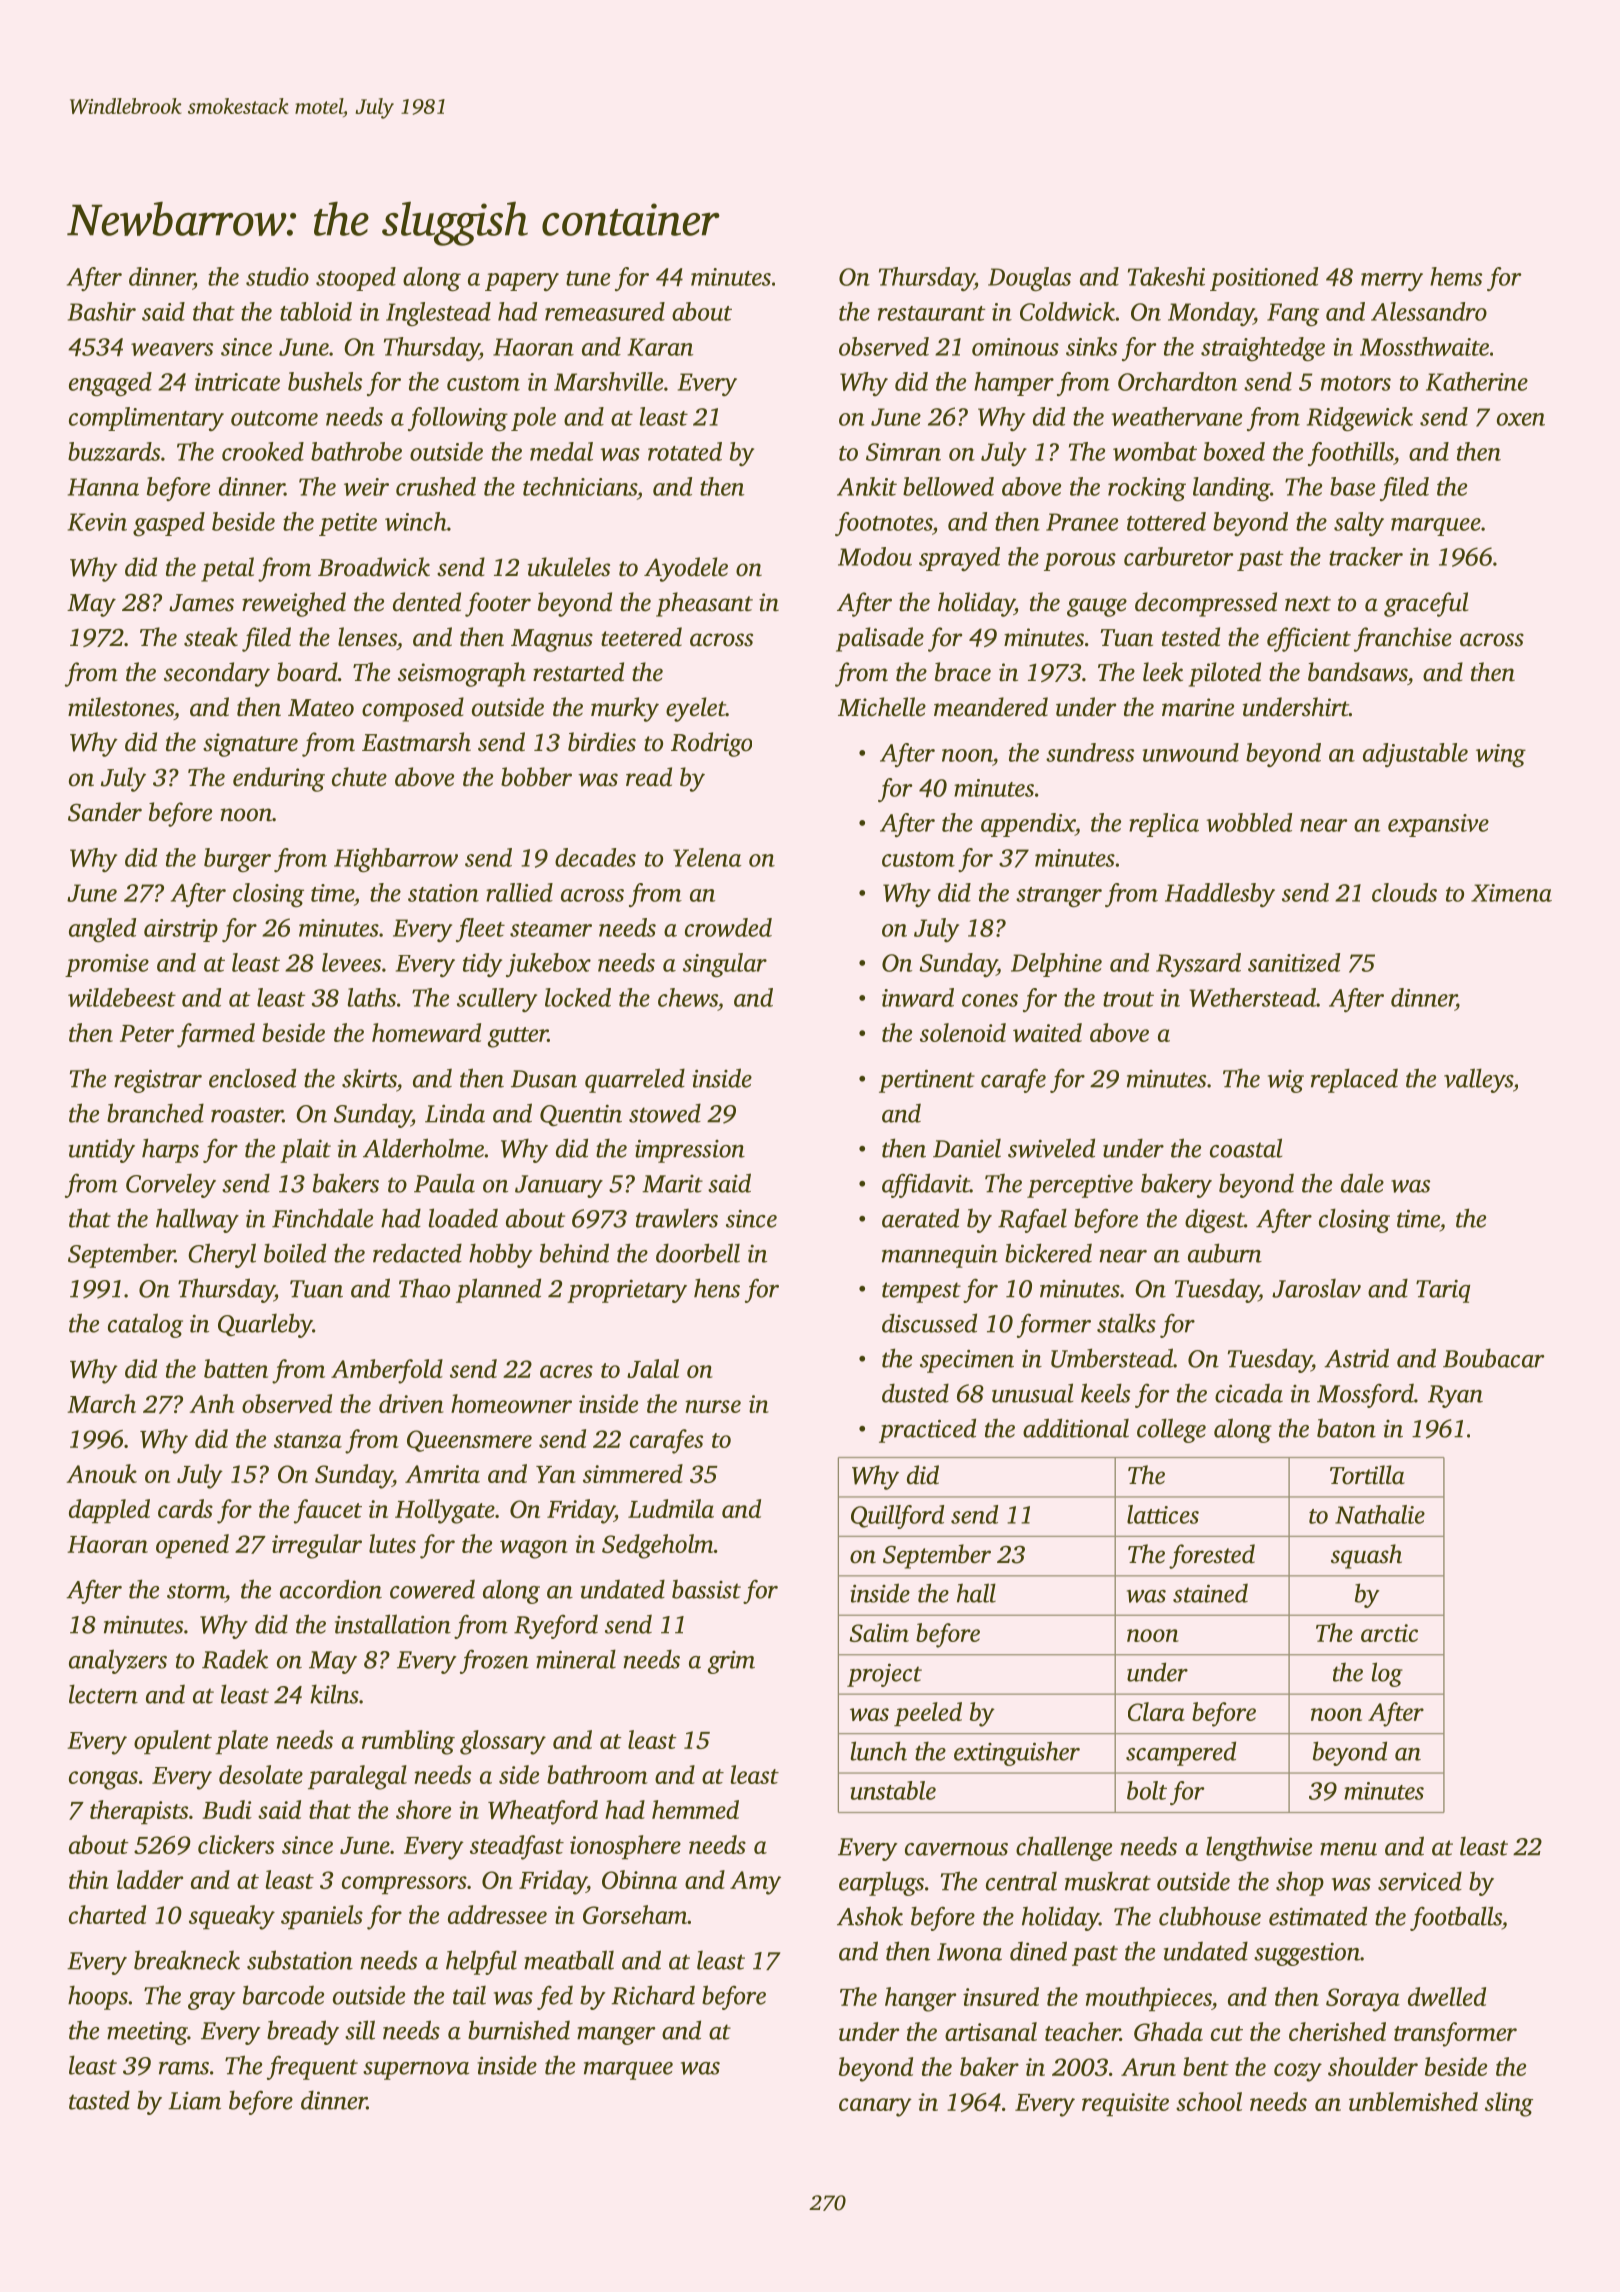 Image resolution: width=1620 pixels, height=2292 pixels. I want to click on studio, so click(277, 276).
